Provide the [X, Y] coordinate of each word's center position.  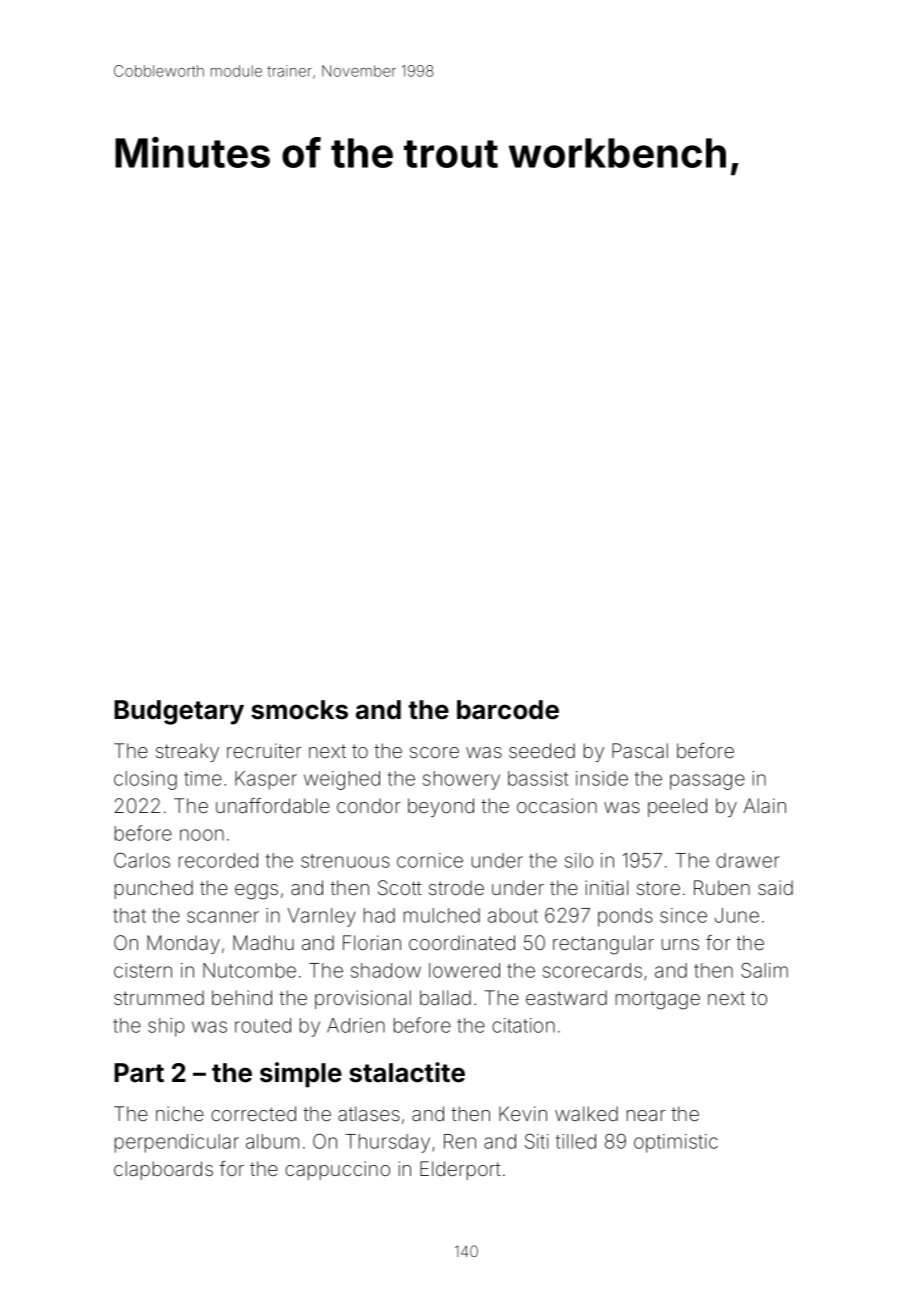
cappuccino [337, 1170]
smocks [299, 710]
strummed [159, 997]
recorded [218, 860]
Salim [764, 970]
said [775, 887]
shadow [386, 970]
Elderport [460, 1170]
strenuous [345, 861]
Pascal [640, 750]
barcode [508, 710]
